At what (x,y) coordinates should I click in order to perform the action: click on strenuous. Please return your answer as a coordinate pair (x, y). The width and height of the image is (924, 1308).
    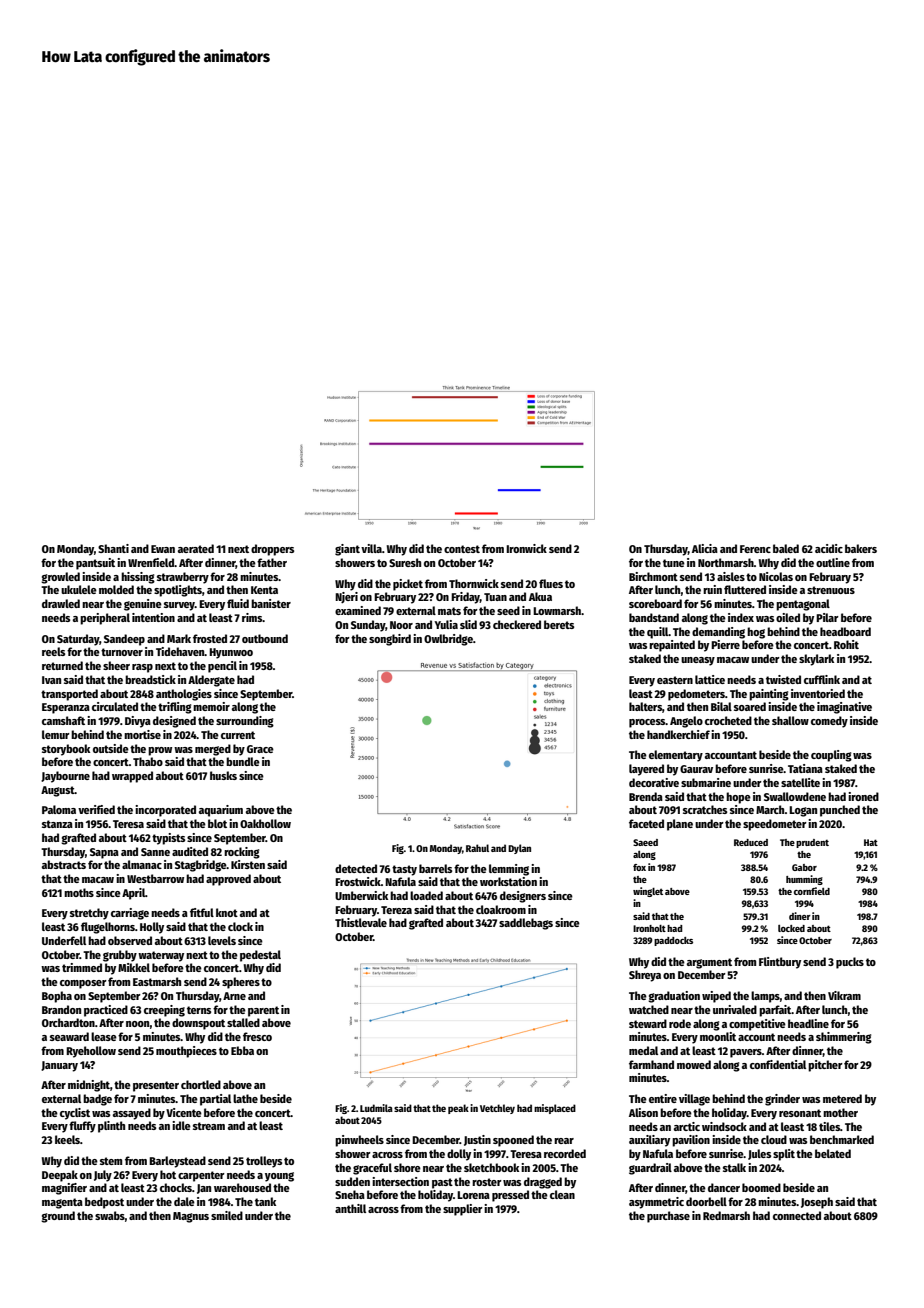
    Looking at the image, I should click on (831, 590).
